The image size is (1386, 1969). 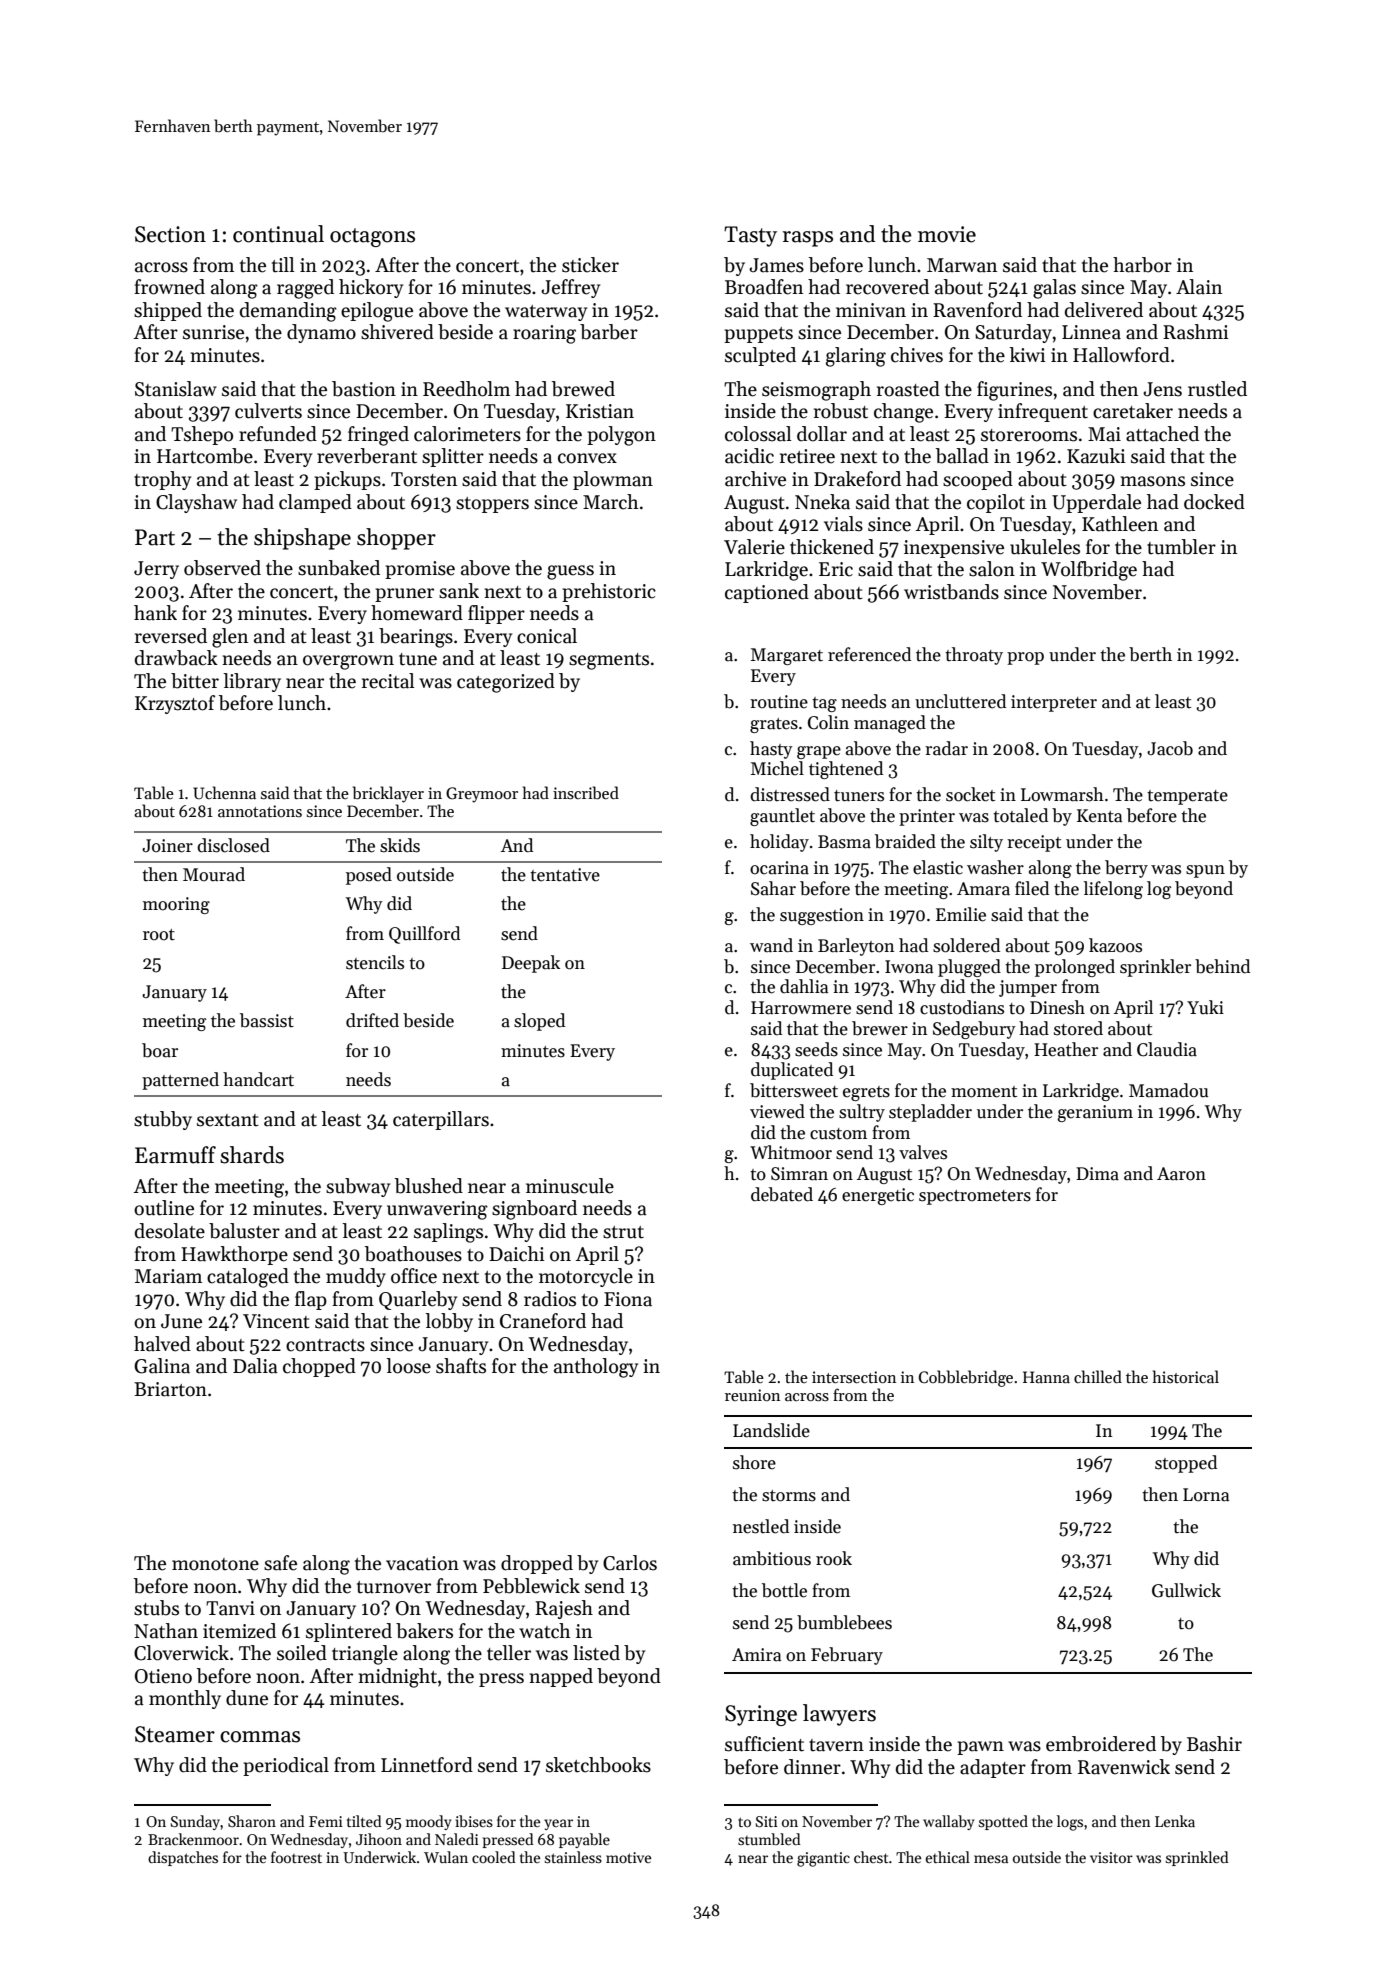 What do you see at coordinates (311, 1300) in the document?
I see `flap` at bounding box center [311, 1300].
